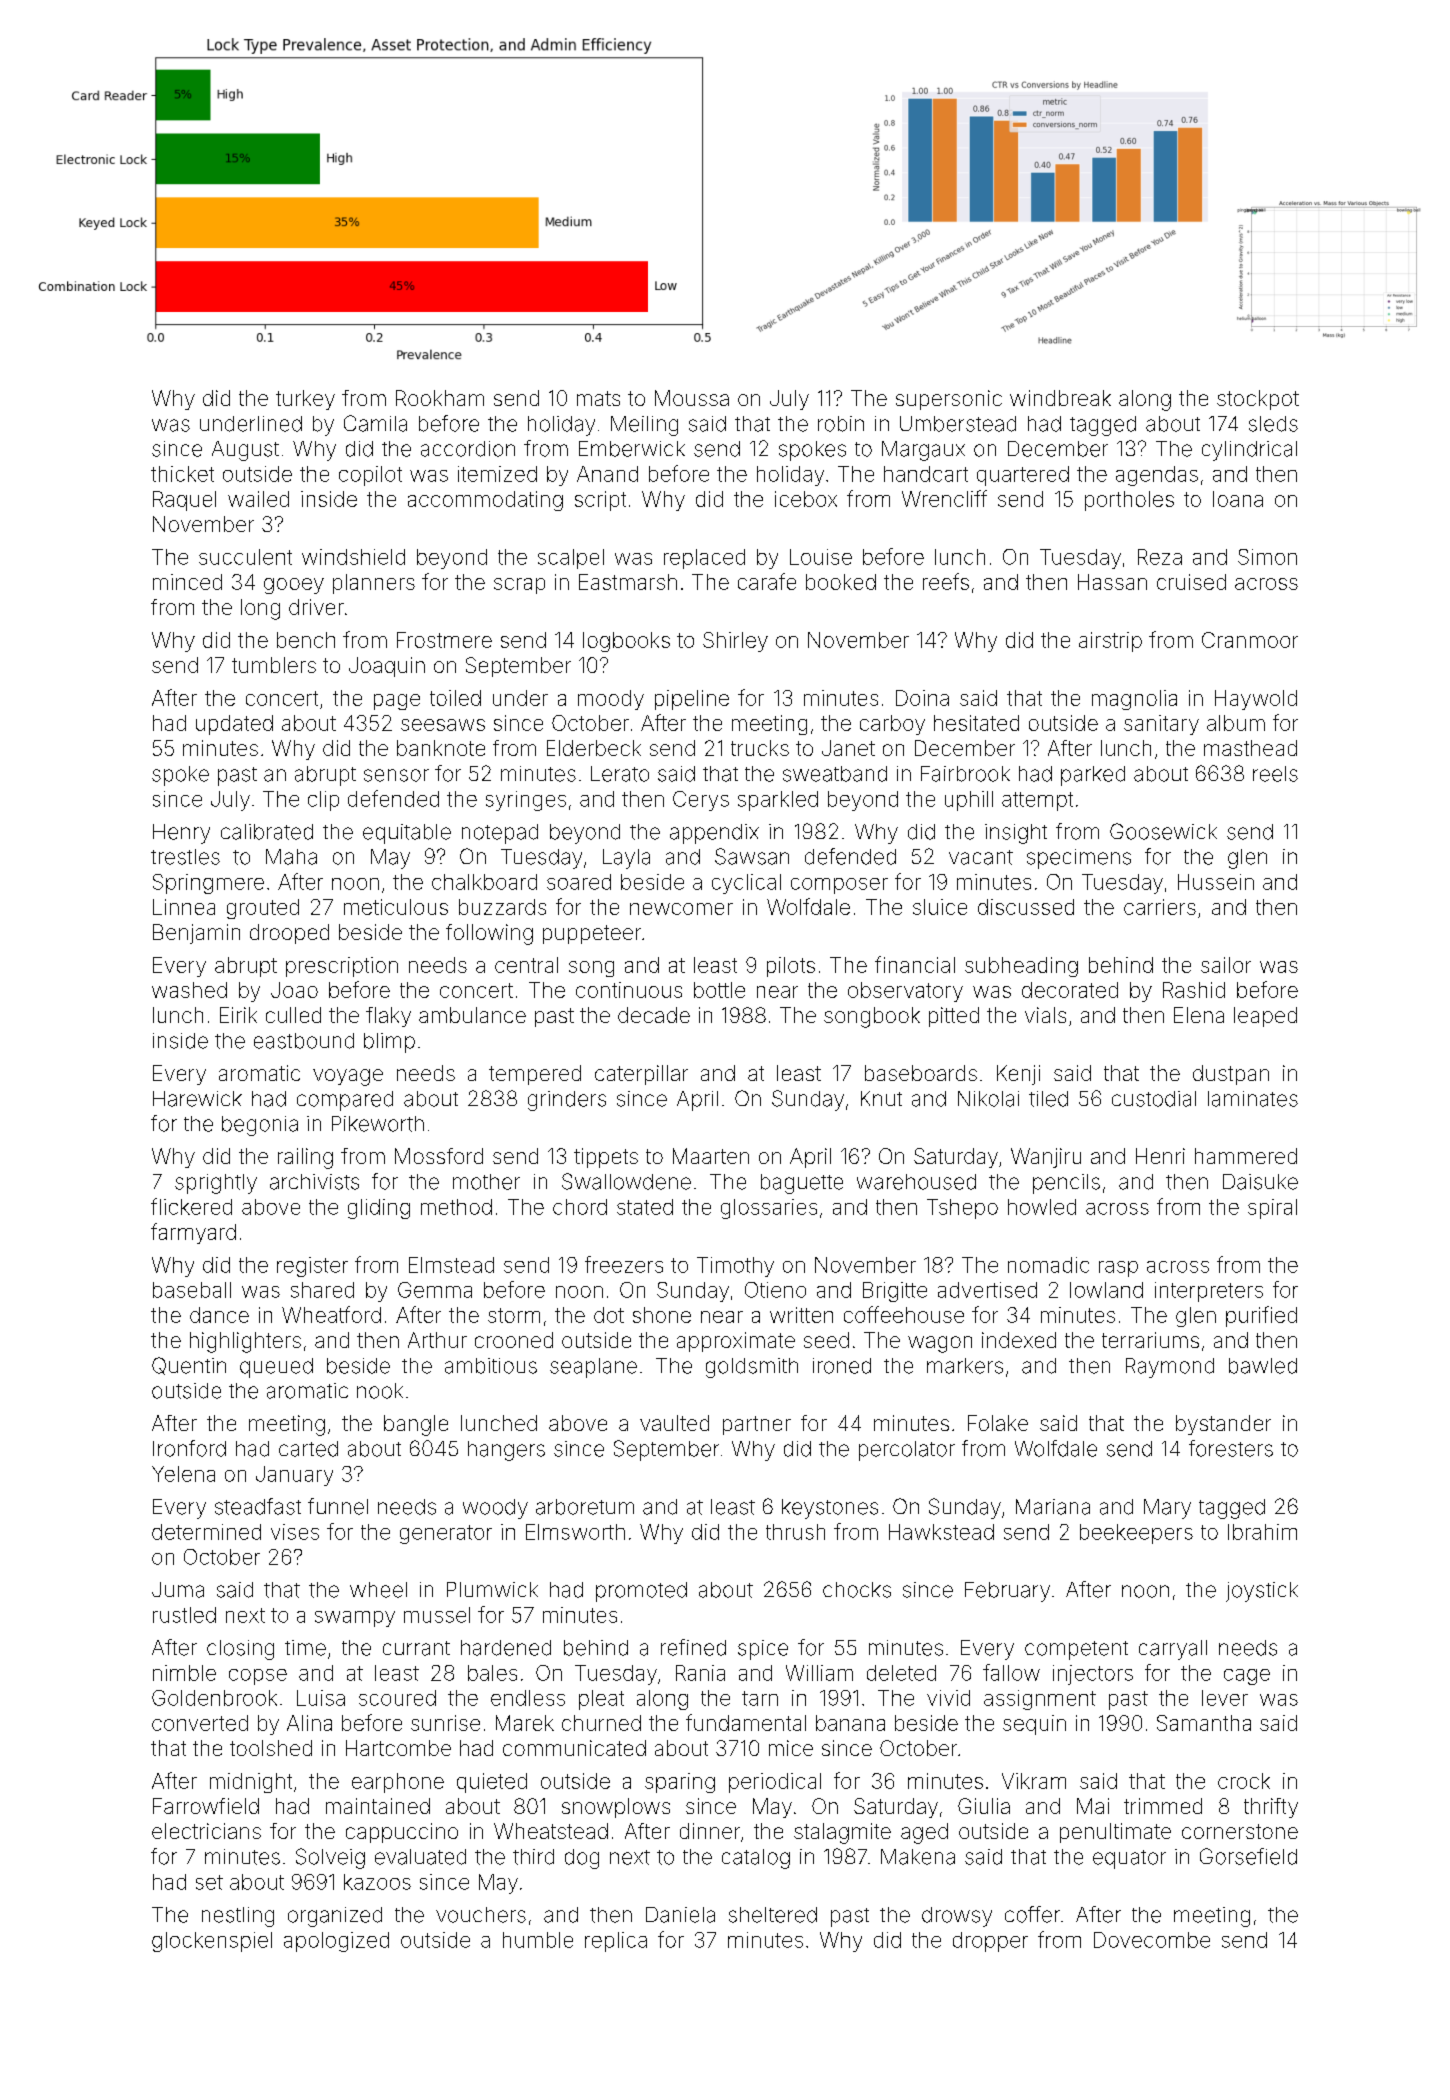 This document has width=1450, height=2100. Describe the element at coordinates (379, 1209) in the document. I see `gliding` at that location.
